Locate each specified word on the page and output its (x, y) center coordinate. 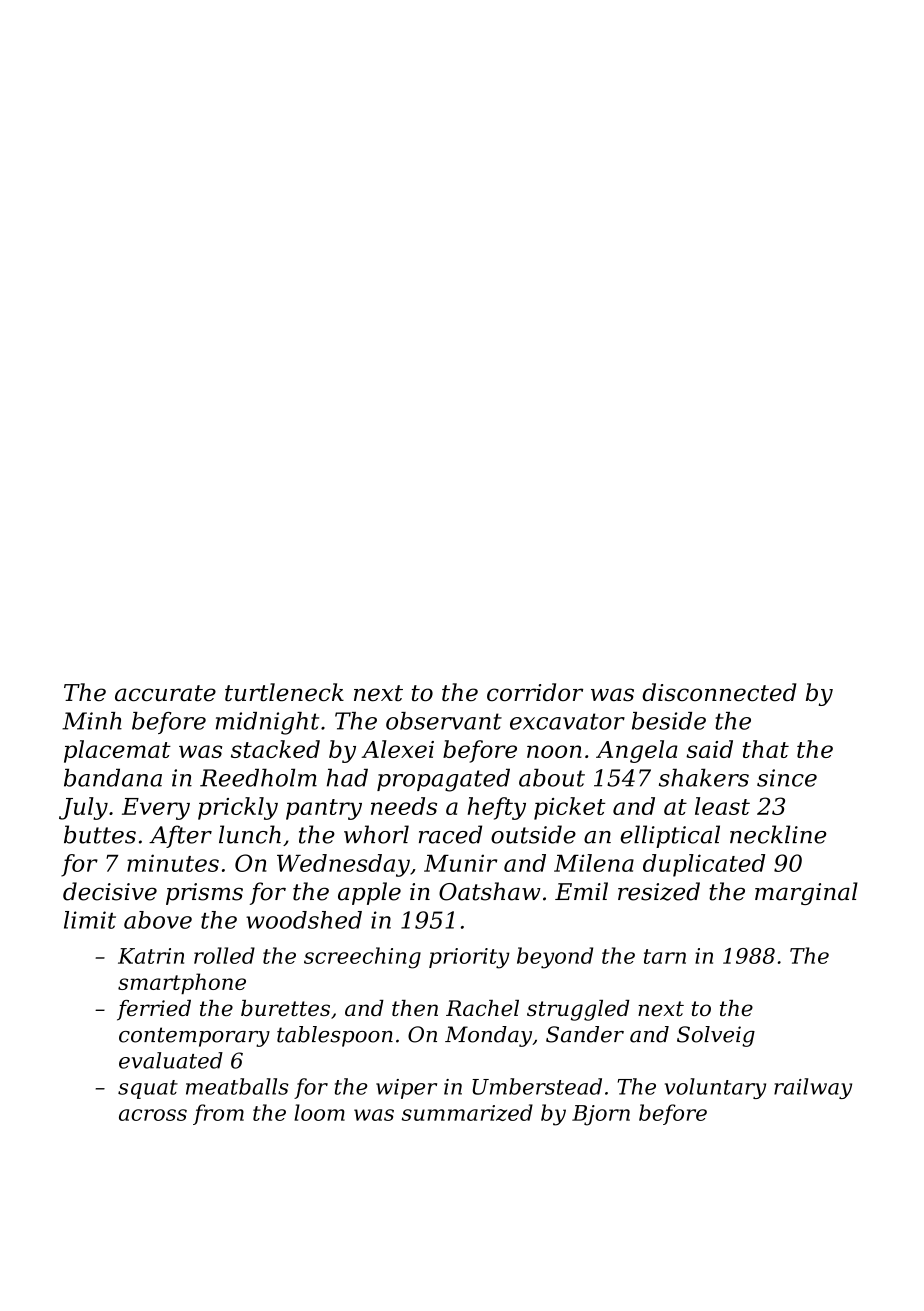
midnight (267, 723)
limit (90, 920)
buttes (100, 834)
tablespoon (335, 1036)
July (83, 808)
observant (444, 721)
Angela (637, 751)
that (766, 749)
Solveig (716, 1036)
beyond (555, 958)
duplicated (704, 865)
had (347, 777)
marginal (806, 893)
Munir (460, 863)
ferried (154, 1010)
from (218, 1114)
